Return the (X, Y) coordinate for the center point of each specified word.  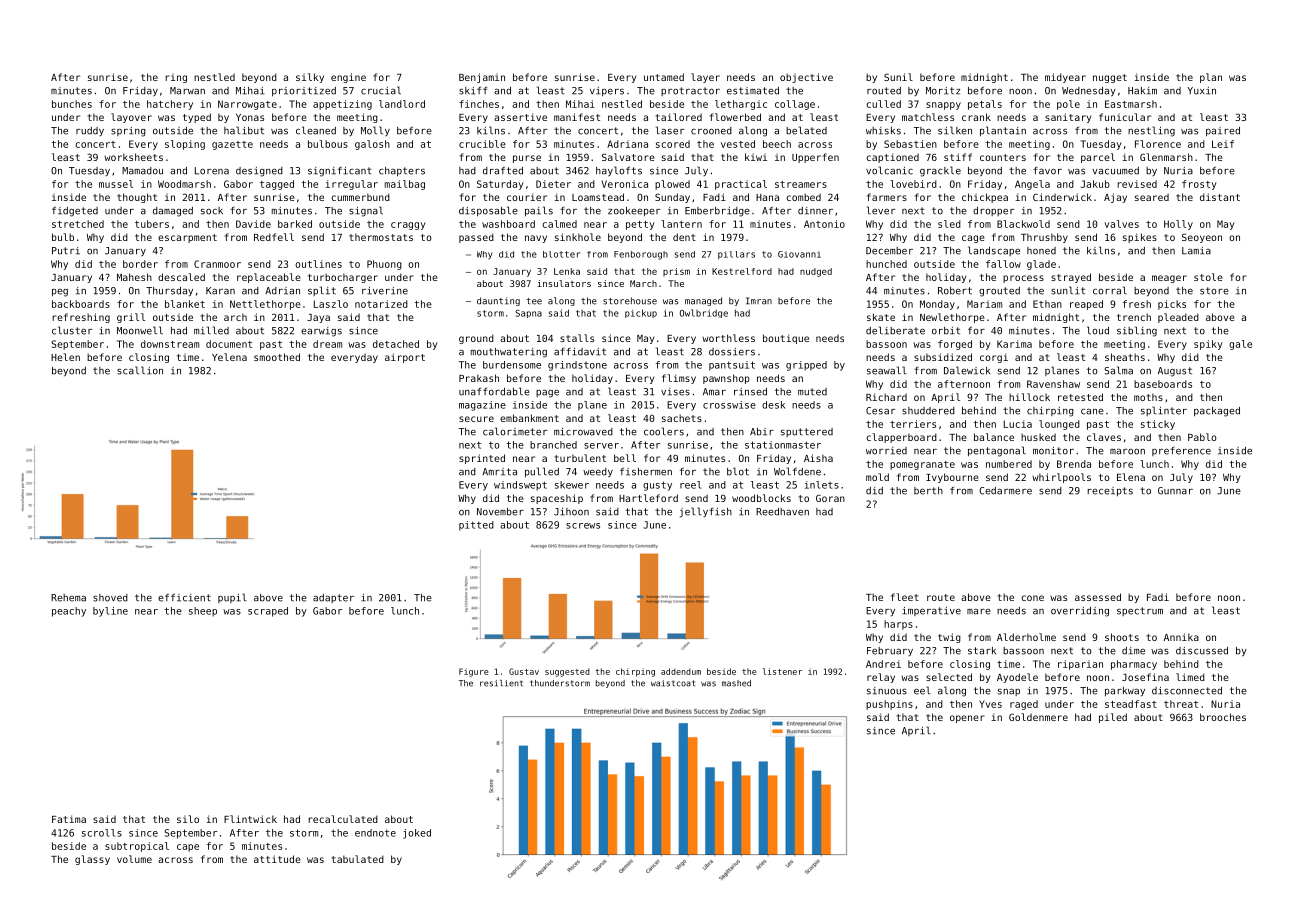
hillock (1029, 397)
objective (806, 78)
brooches (1223, 717)
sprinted (482, 459)
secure (476, 419)
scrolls (102, 833)
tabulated (357, 859)
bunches (72, 104)
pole (1068, 105)
